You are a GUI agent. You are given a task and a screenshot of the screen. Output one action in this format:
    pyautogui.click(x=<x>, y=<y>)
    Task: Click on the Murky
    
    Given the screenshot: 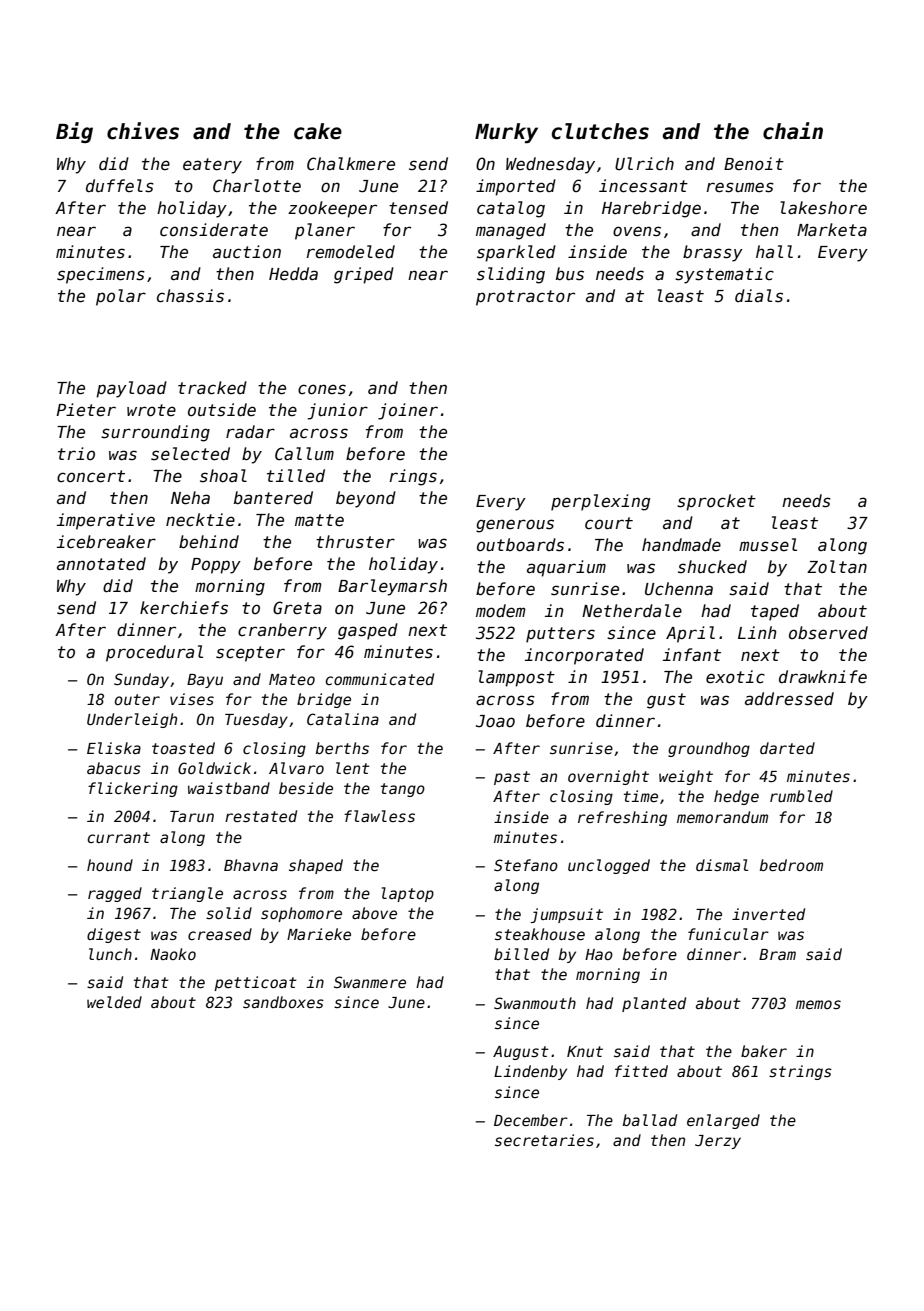 What is the action you would take?
    pyautogui.click(x=506, y=133)
